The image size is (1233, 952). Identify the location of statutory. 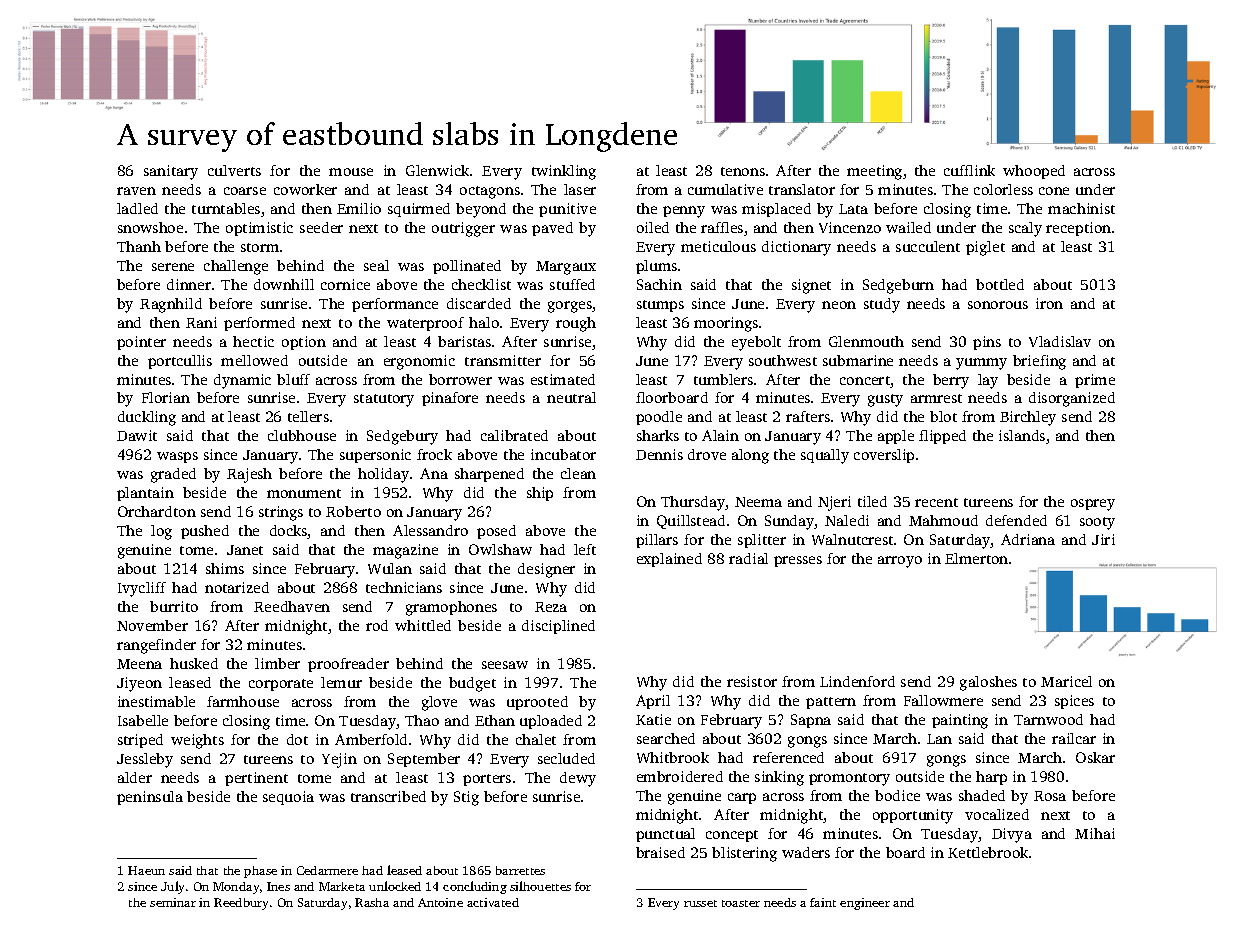
(384, 400).
